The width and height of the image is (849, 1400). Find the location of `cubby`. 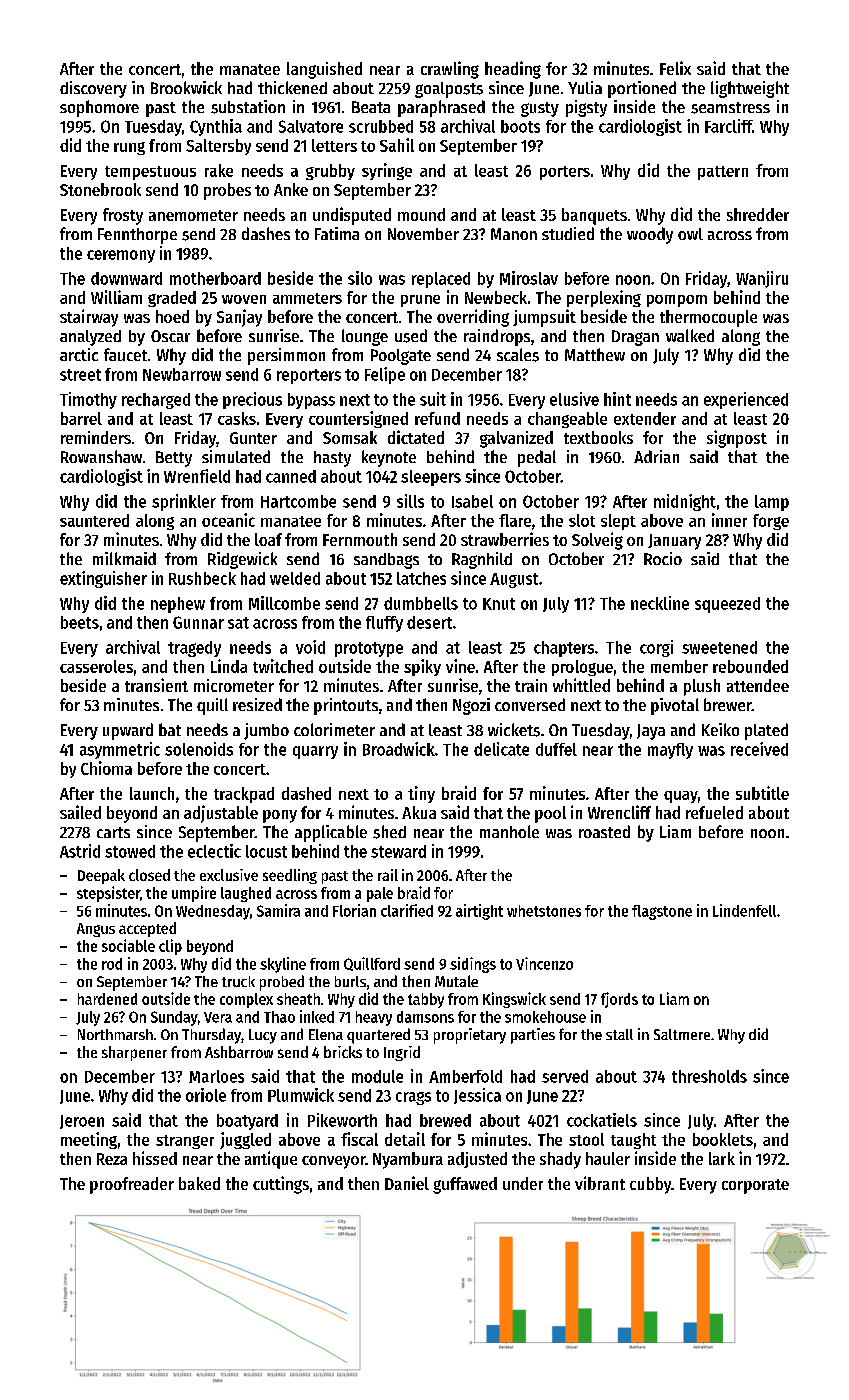

cubby is located at coordinates (650, 1185).
